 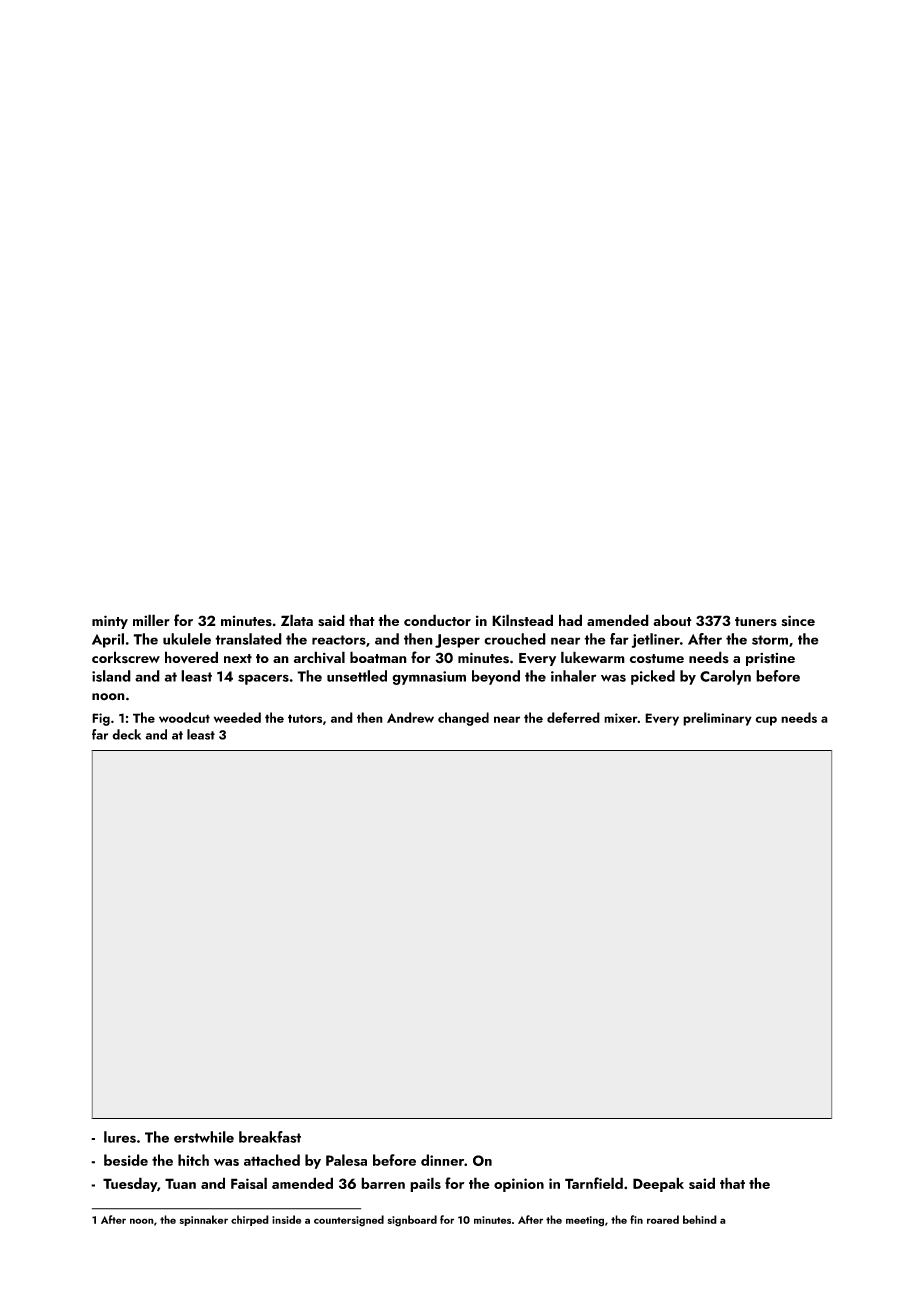 What do you see at coordinates (717, 719) in the page?
I see `preliminary` at bounding box center [717, 719].
